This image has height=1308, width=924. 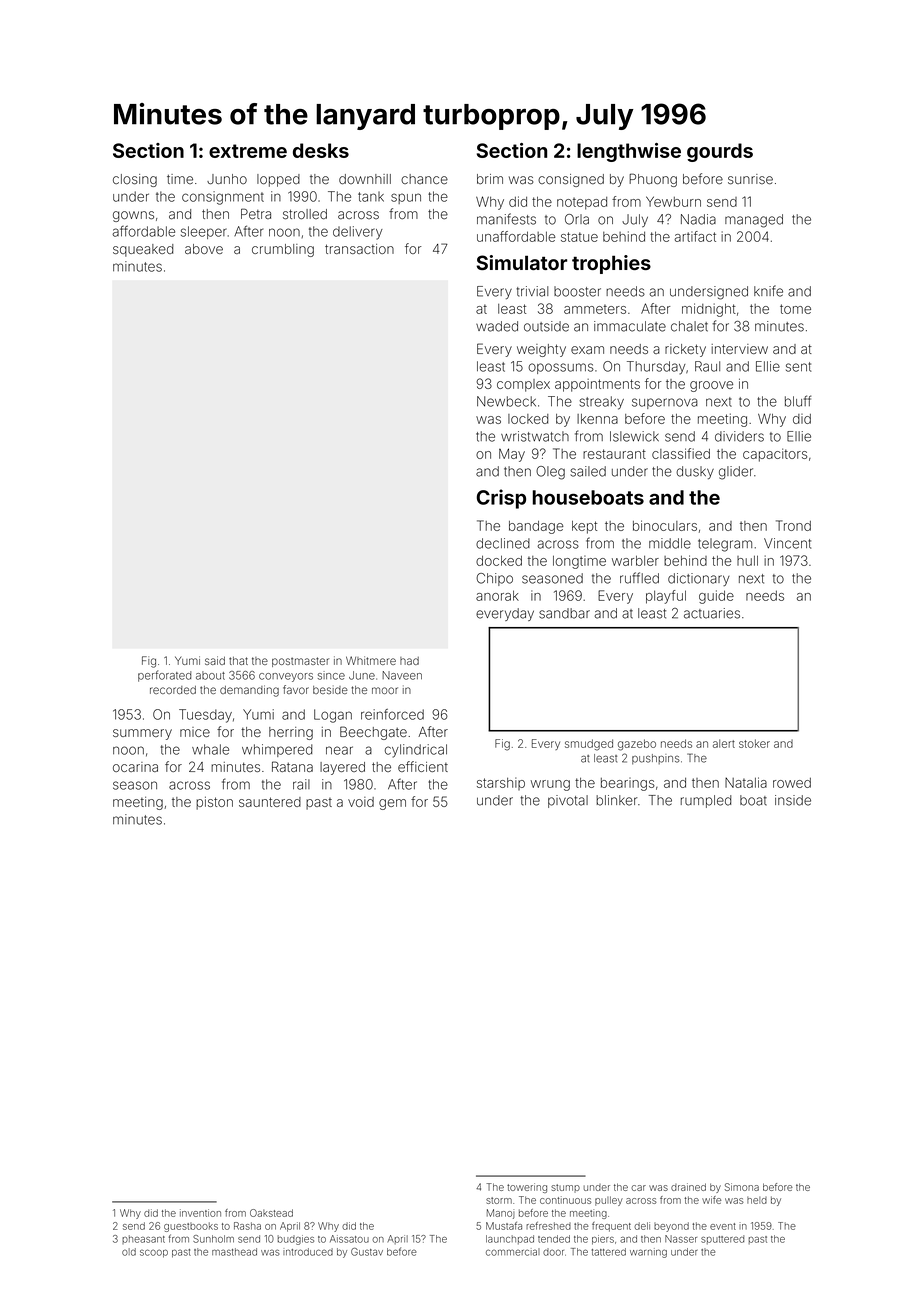 What do you see at coordinates (550, 473) in the image?
I see `Oleg` at bounding box center [550, 473].
